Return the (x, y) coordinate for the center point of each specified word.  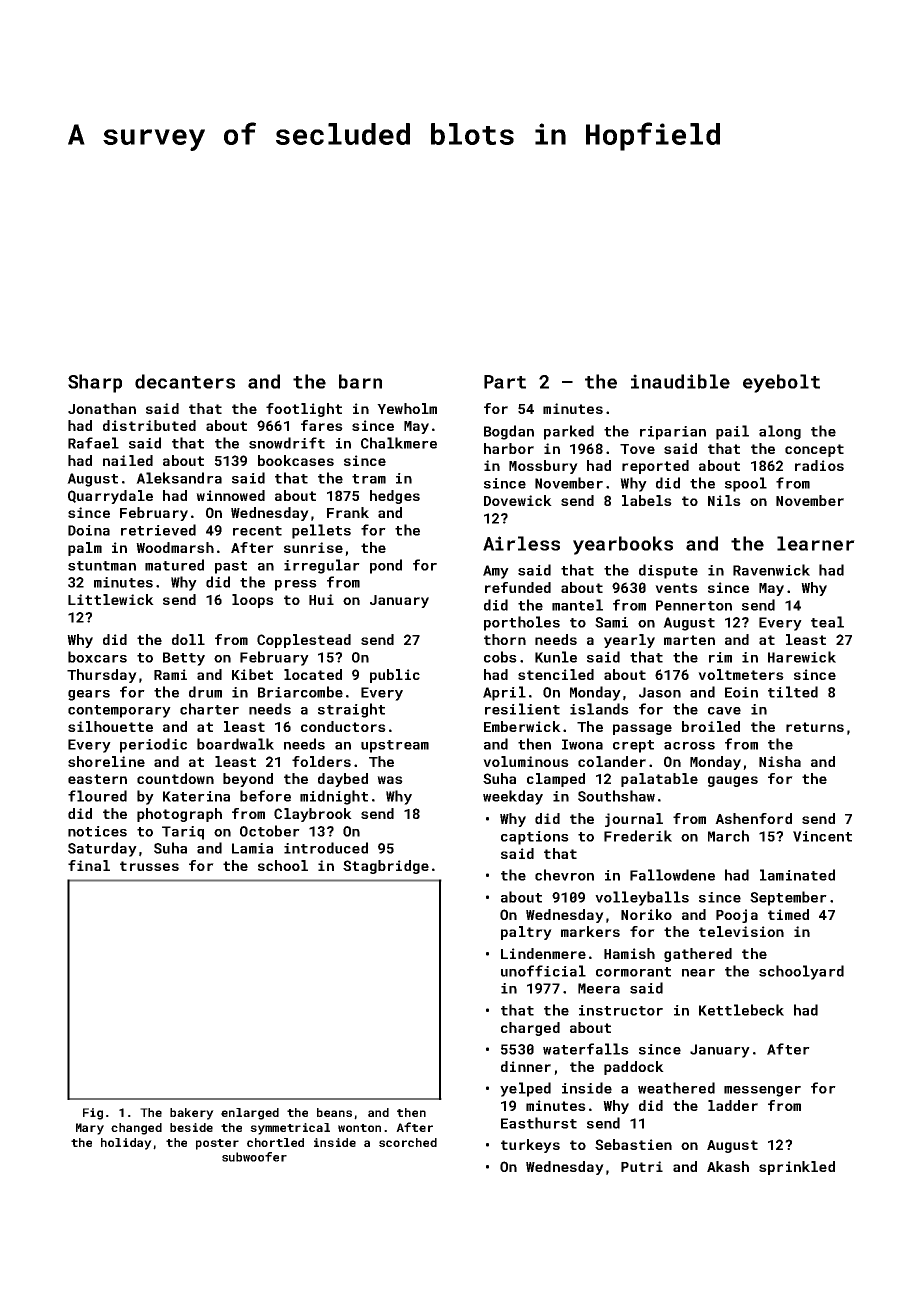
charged (530, 1029)
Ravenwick (771, 570)
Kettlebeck (741, 1010)
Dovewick (518, 500)
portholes (522, 623)
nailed (128, 460)
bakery (192, 1114)
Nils (724, 500)
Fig (93, 1114)
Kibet (252, 674)
